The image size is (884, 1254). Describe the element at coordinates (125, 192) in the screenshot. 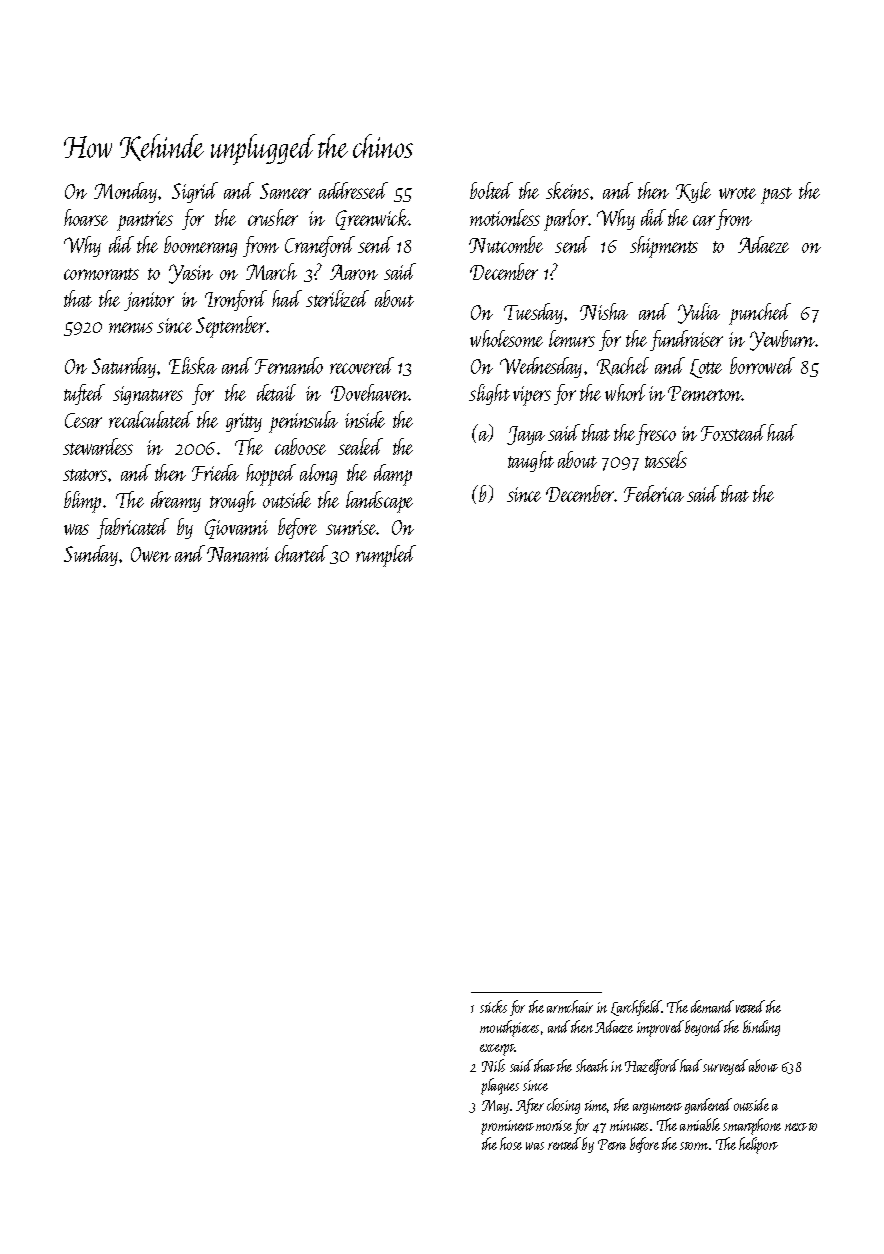

I see `Monday` at that location.
